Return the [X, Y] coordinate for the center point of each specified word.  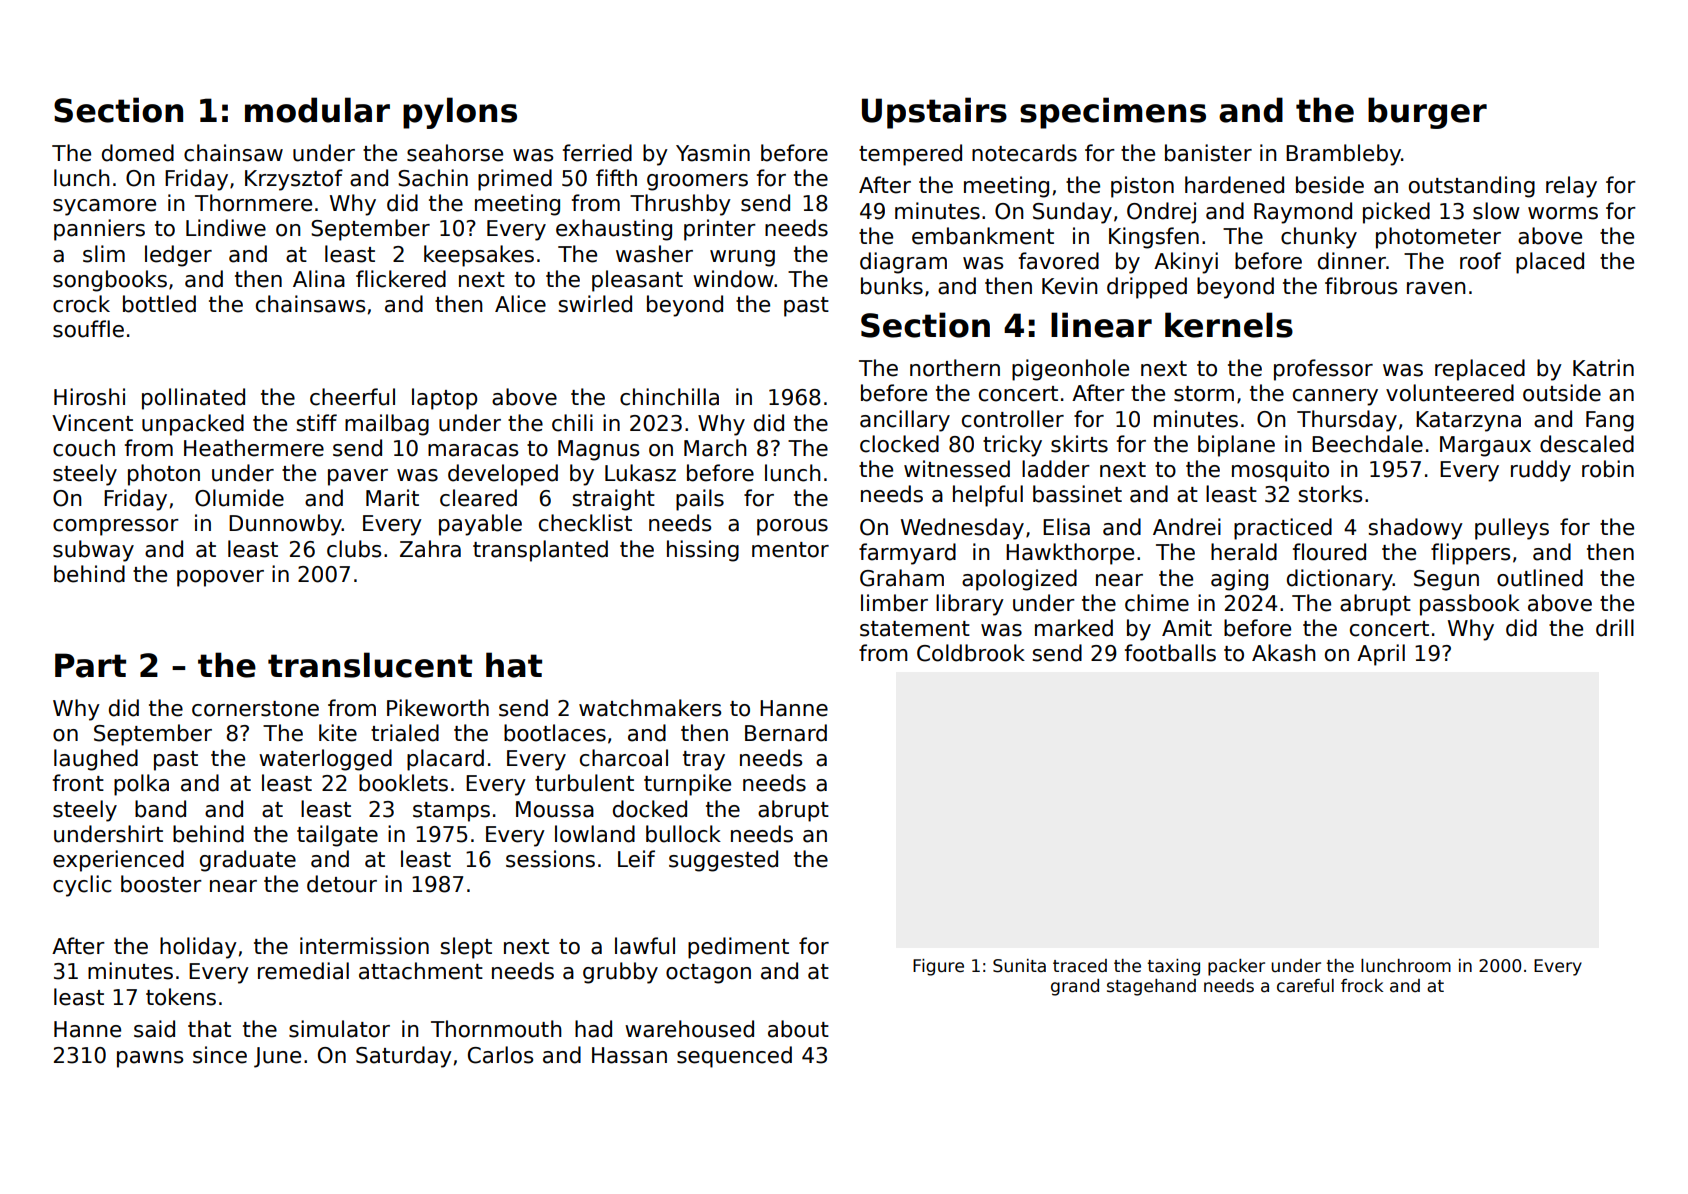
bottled [159, 304]
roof [1480, 261]
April [1381, 655]
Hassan [629, 1055]
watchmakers [650, 708]
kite [338, 733]
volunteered [1450, 393]
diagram [903, 263]
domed [138, 153]
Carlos [500, 1055]
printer [720, 230]
